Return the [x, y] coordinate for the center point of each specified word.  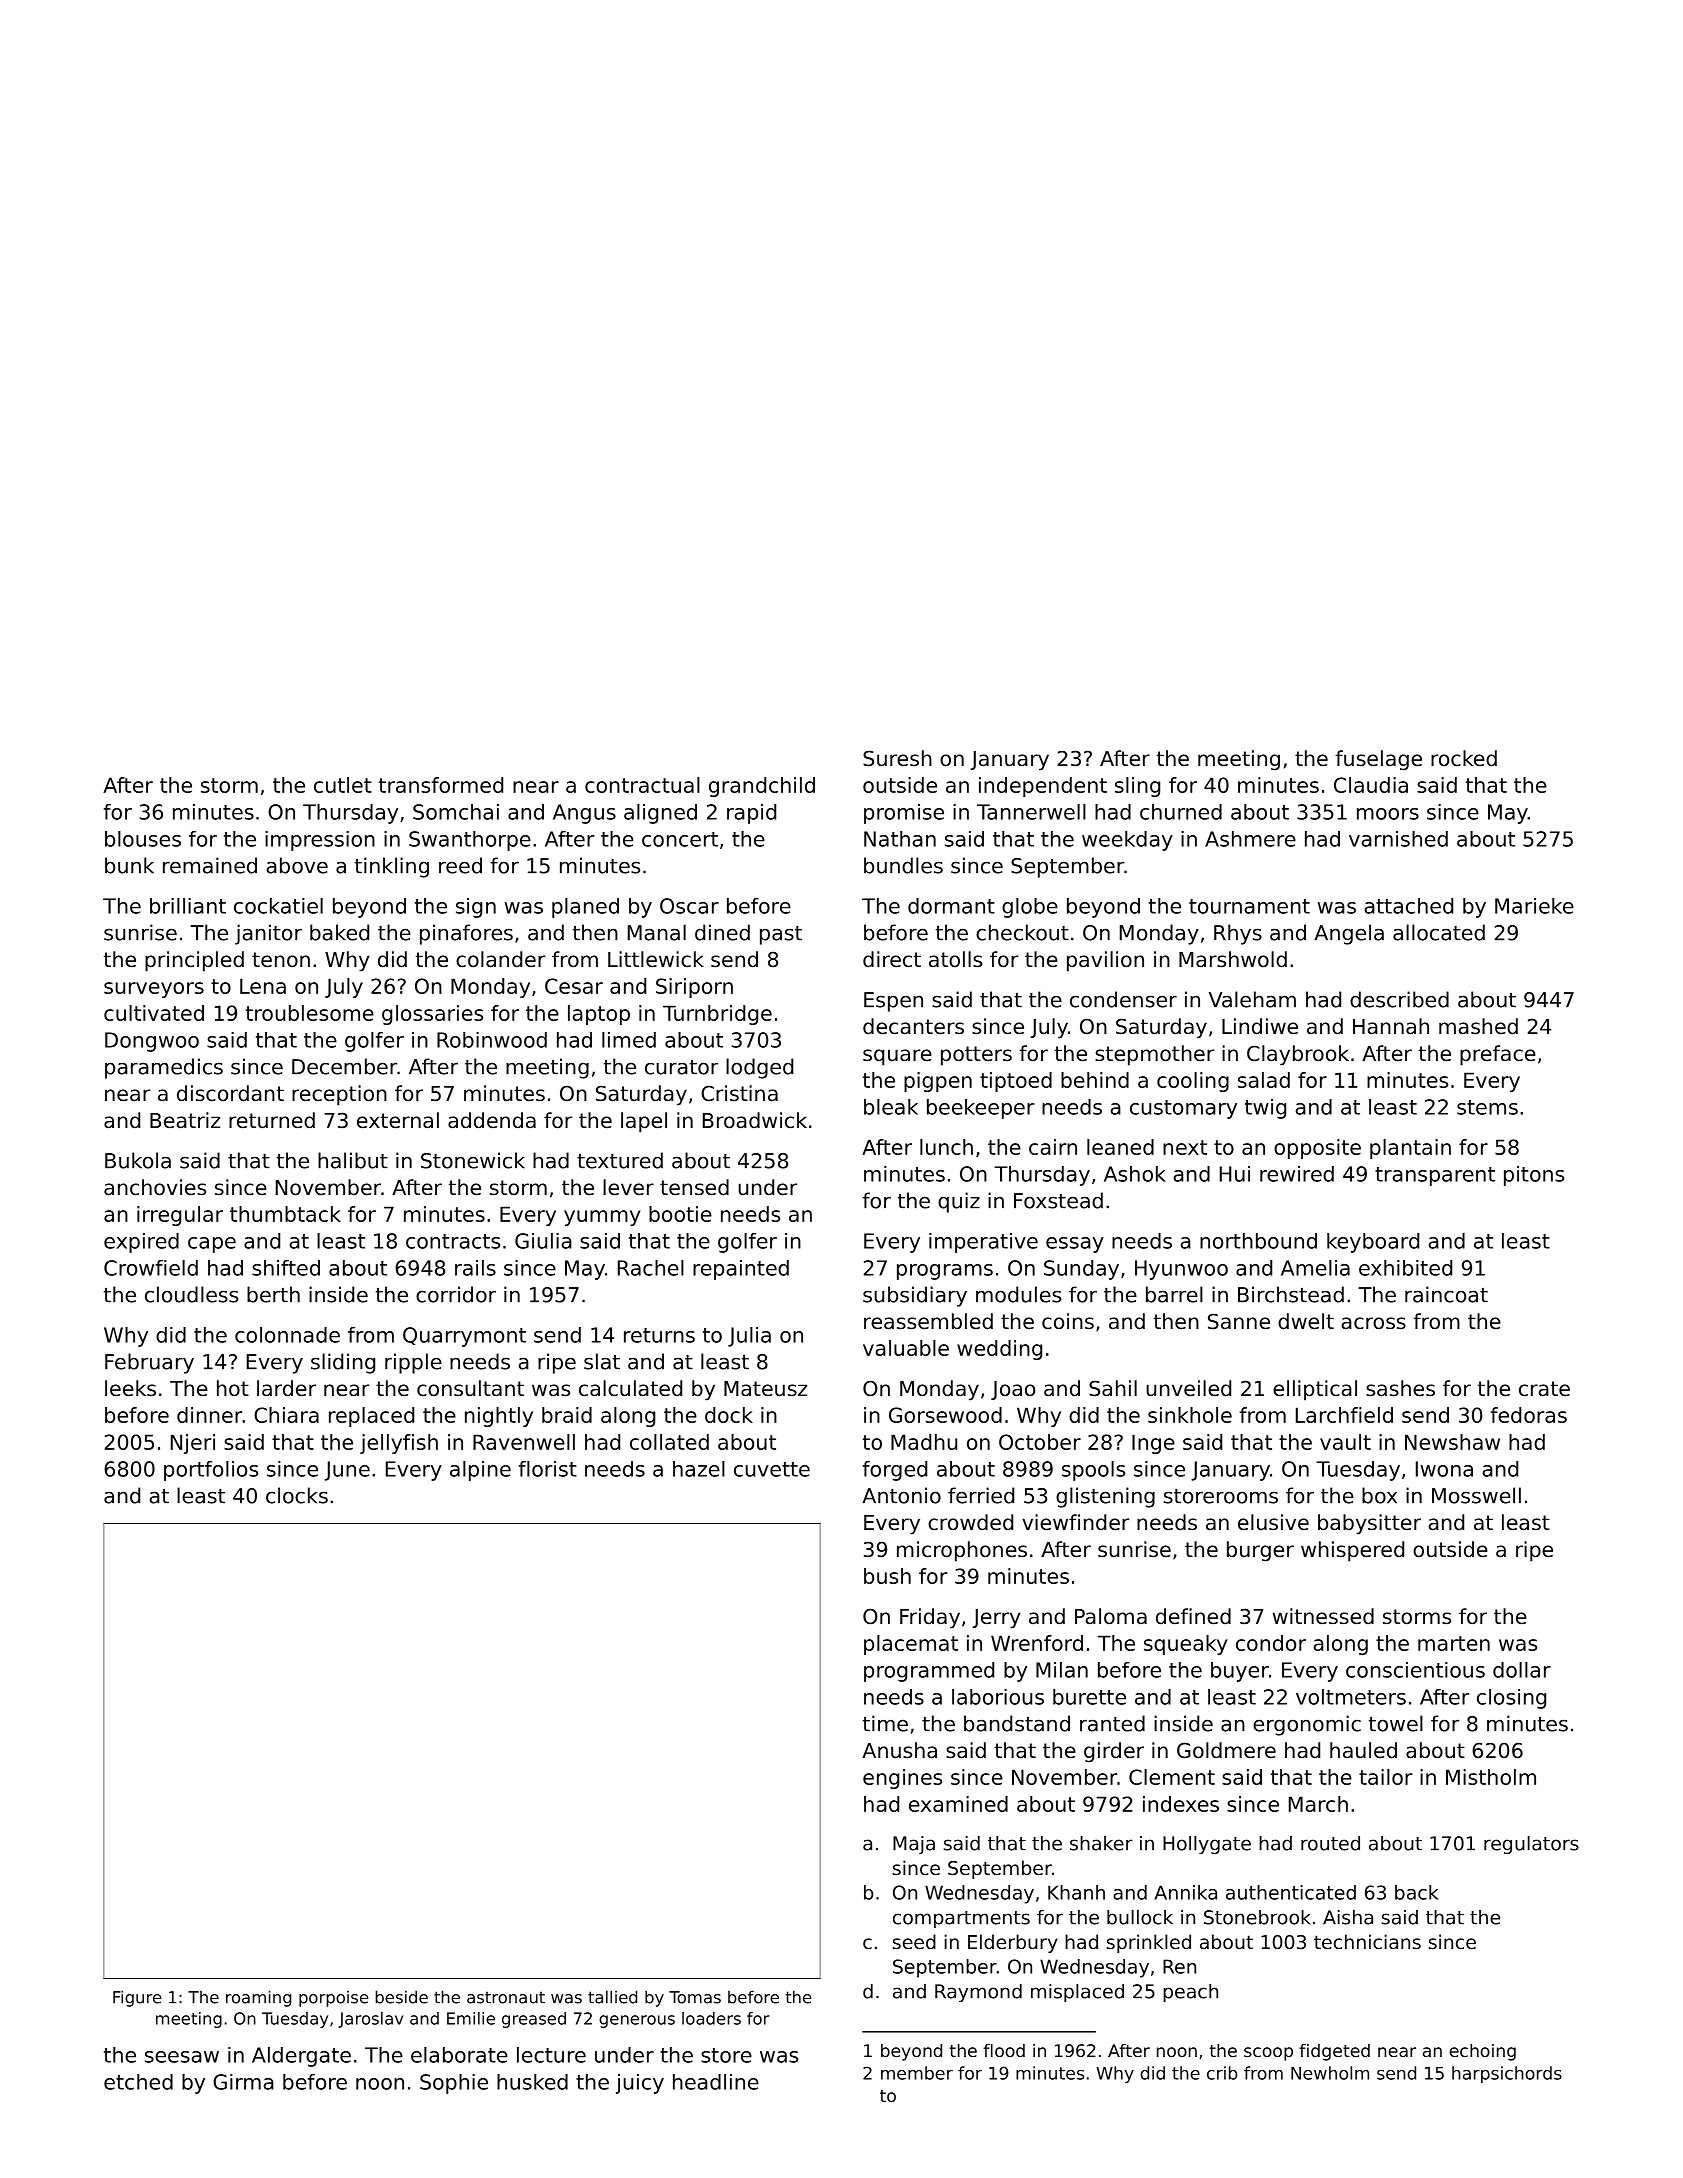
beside [401, 1997]
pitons [1534, 1176]
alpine [480, 1471]
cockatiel [278, 906]
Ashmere [1250, 839]
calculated [630, 1388]
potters [976, 1056]
